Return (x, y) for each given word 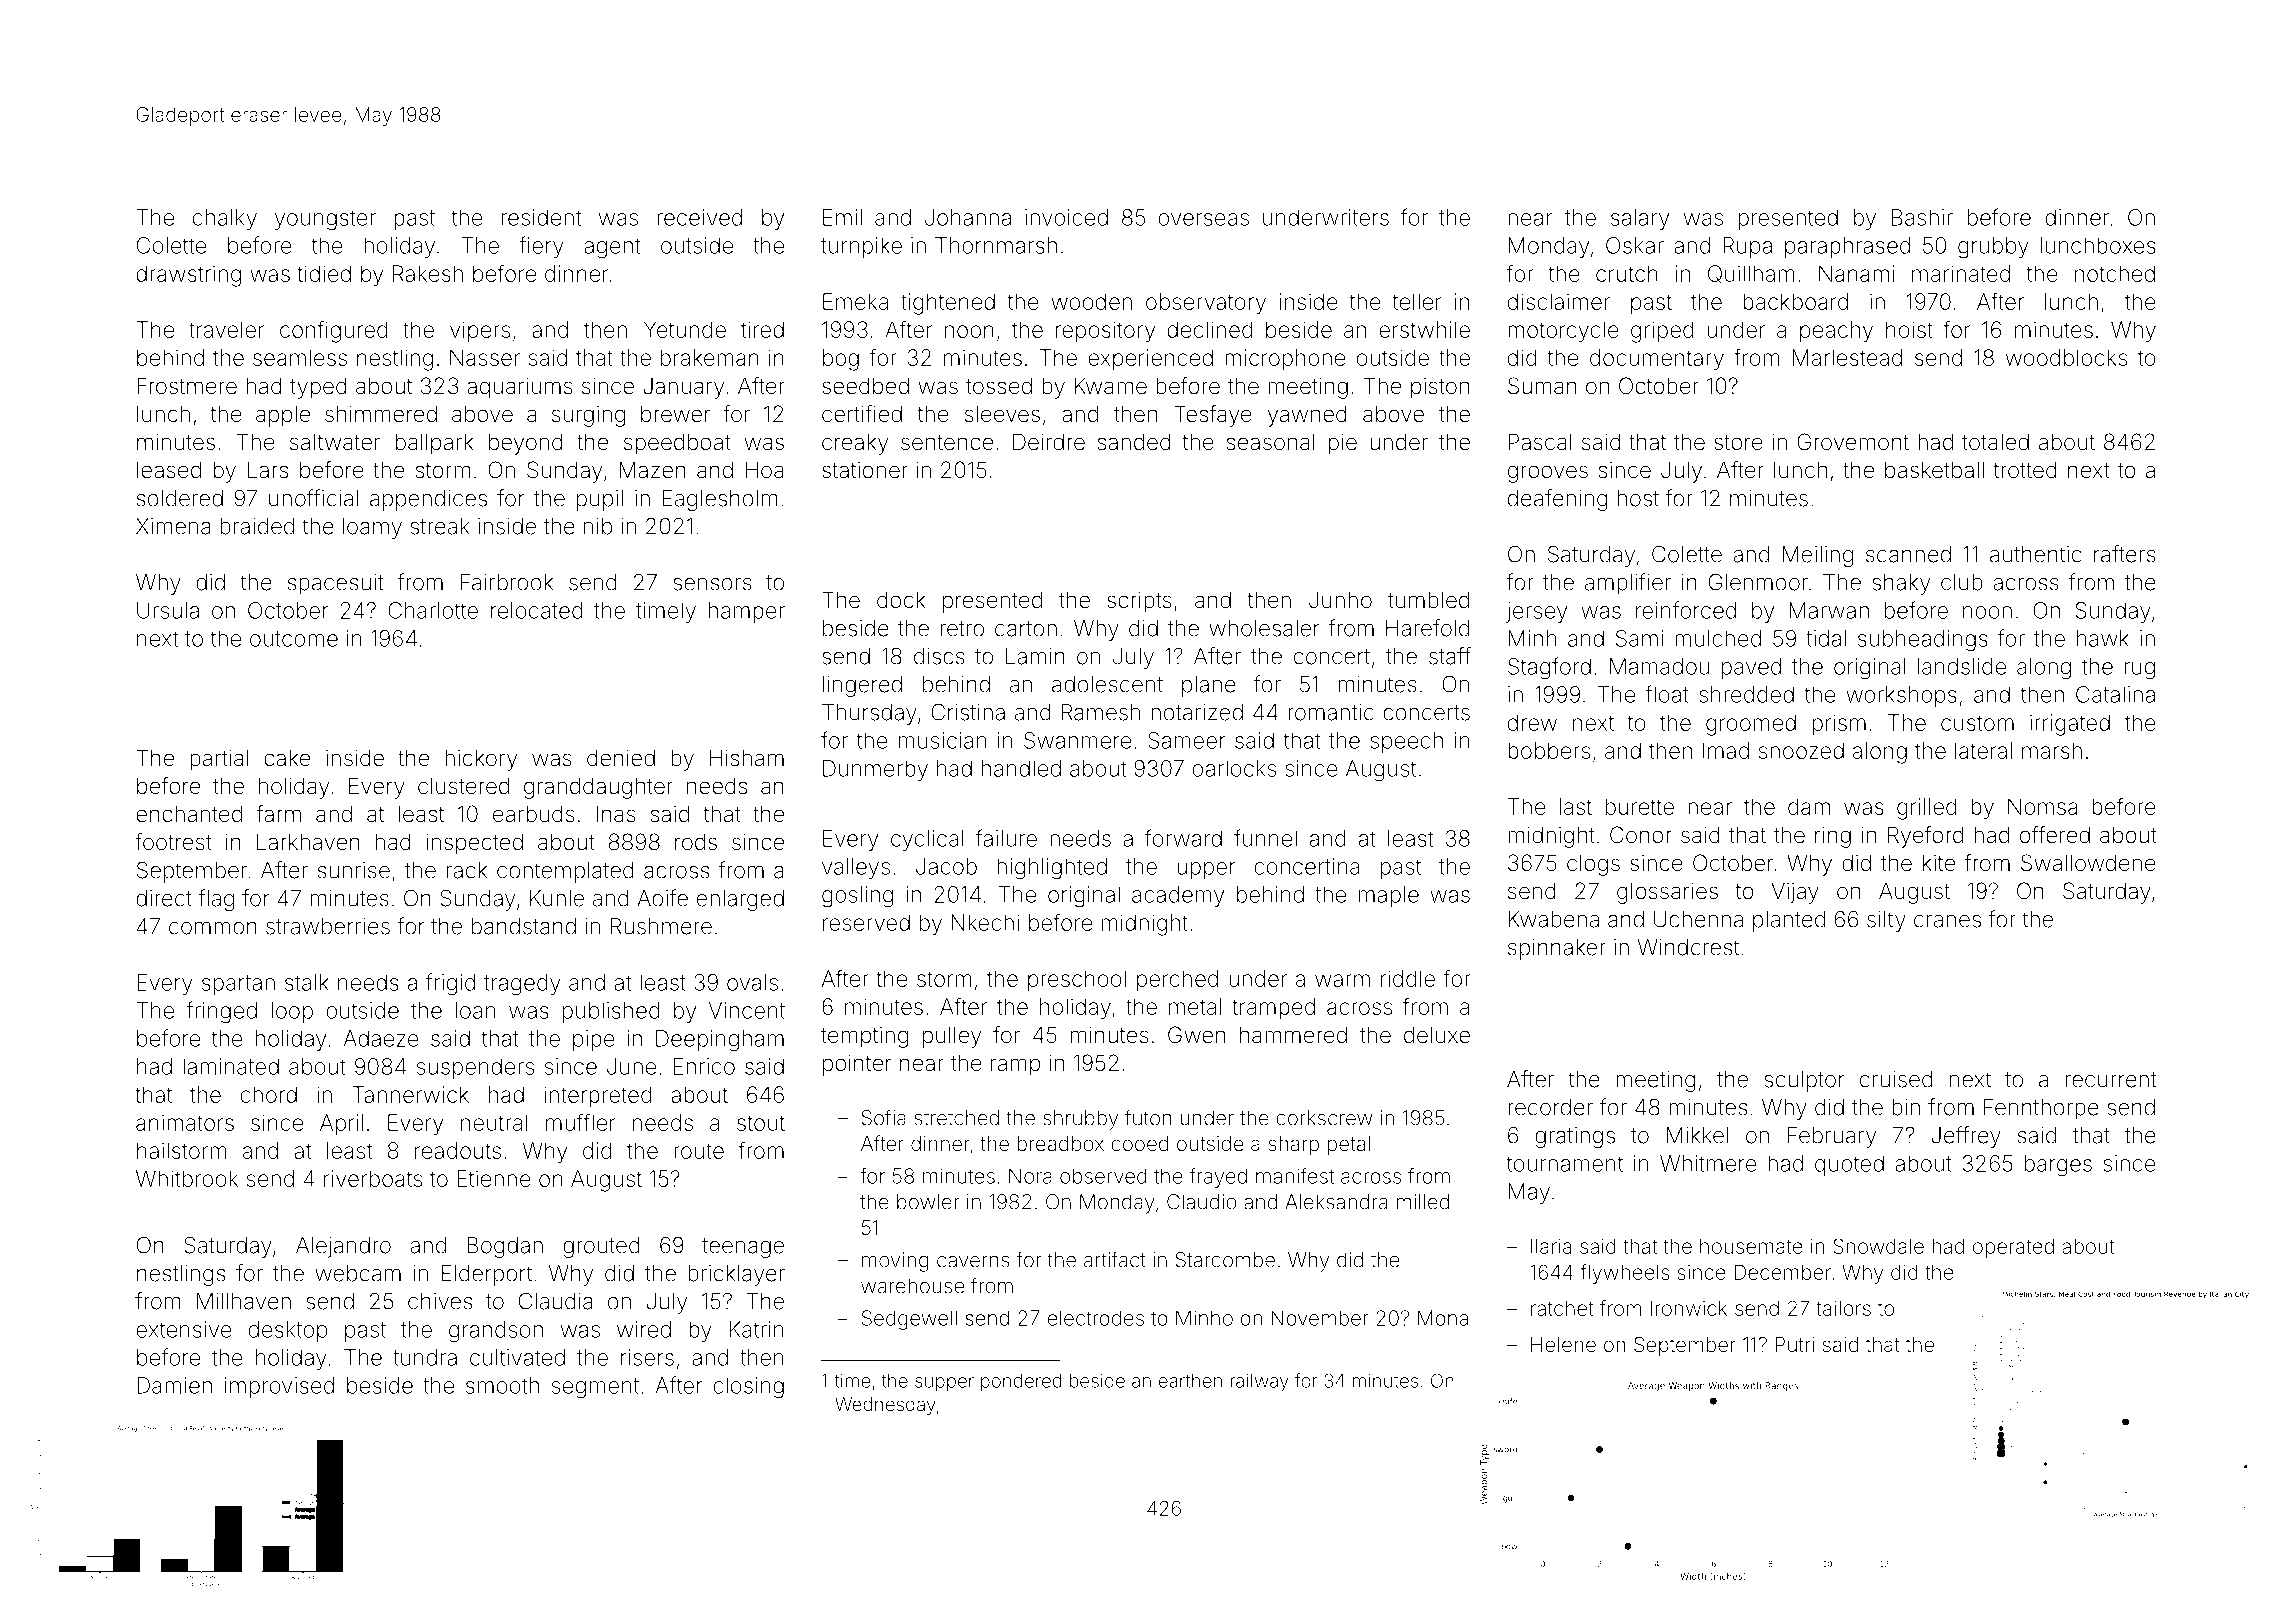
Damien (174, 1385)
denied (621, 758)
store (1738, 443)
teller (1417, 301)
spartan (238, 985)
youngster (325, 220)
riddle (1408, 978)
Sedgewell (909, 1320)
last (1576, 806)
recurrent (2111, 1080)
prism (1839, 725)
